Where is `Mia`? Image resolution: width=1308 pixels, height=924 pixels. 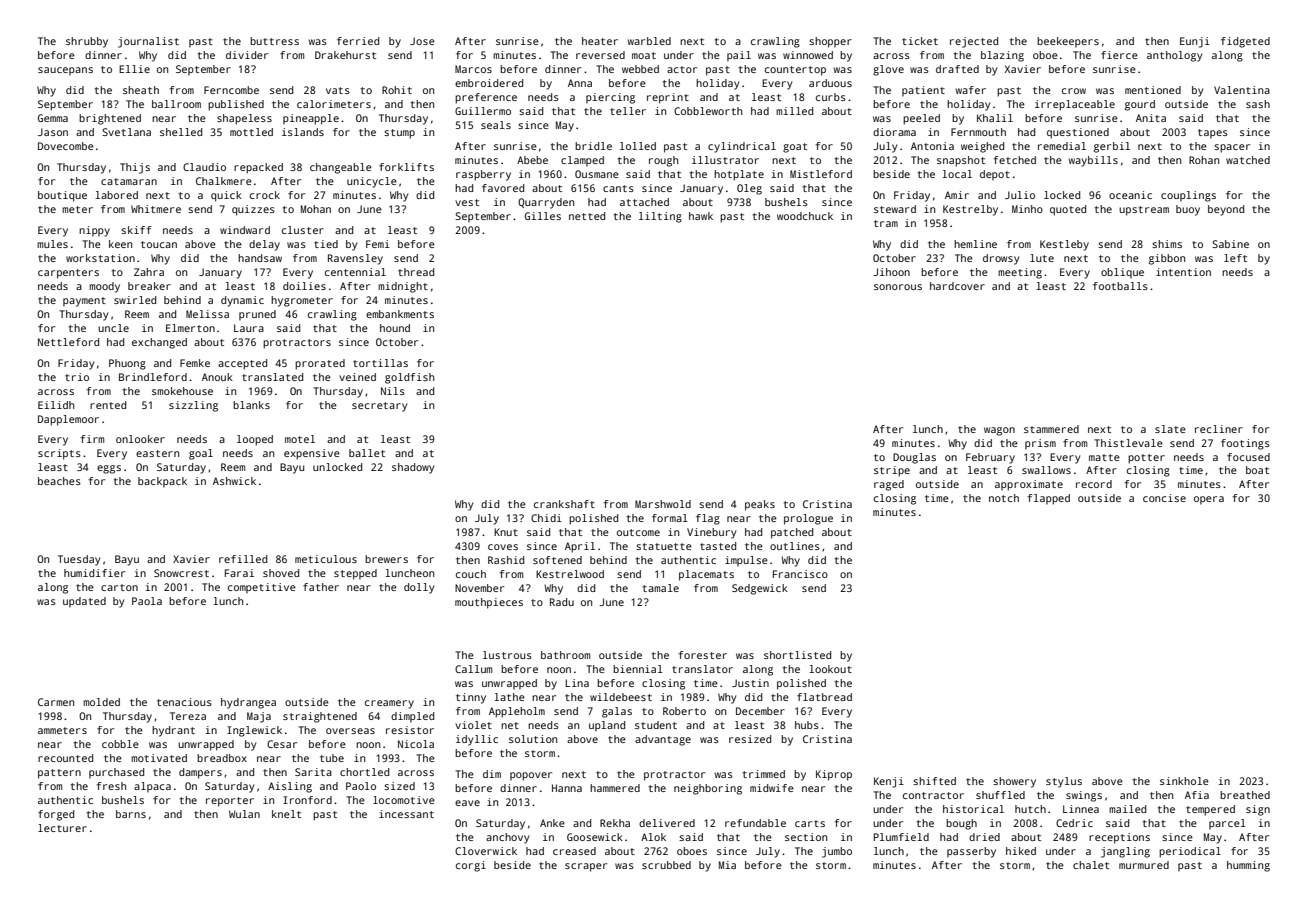 Mia is located at coordinates (727, 865).
